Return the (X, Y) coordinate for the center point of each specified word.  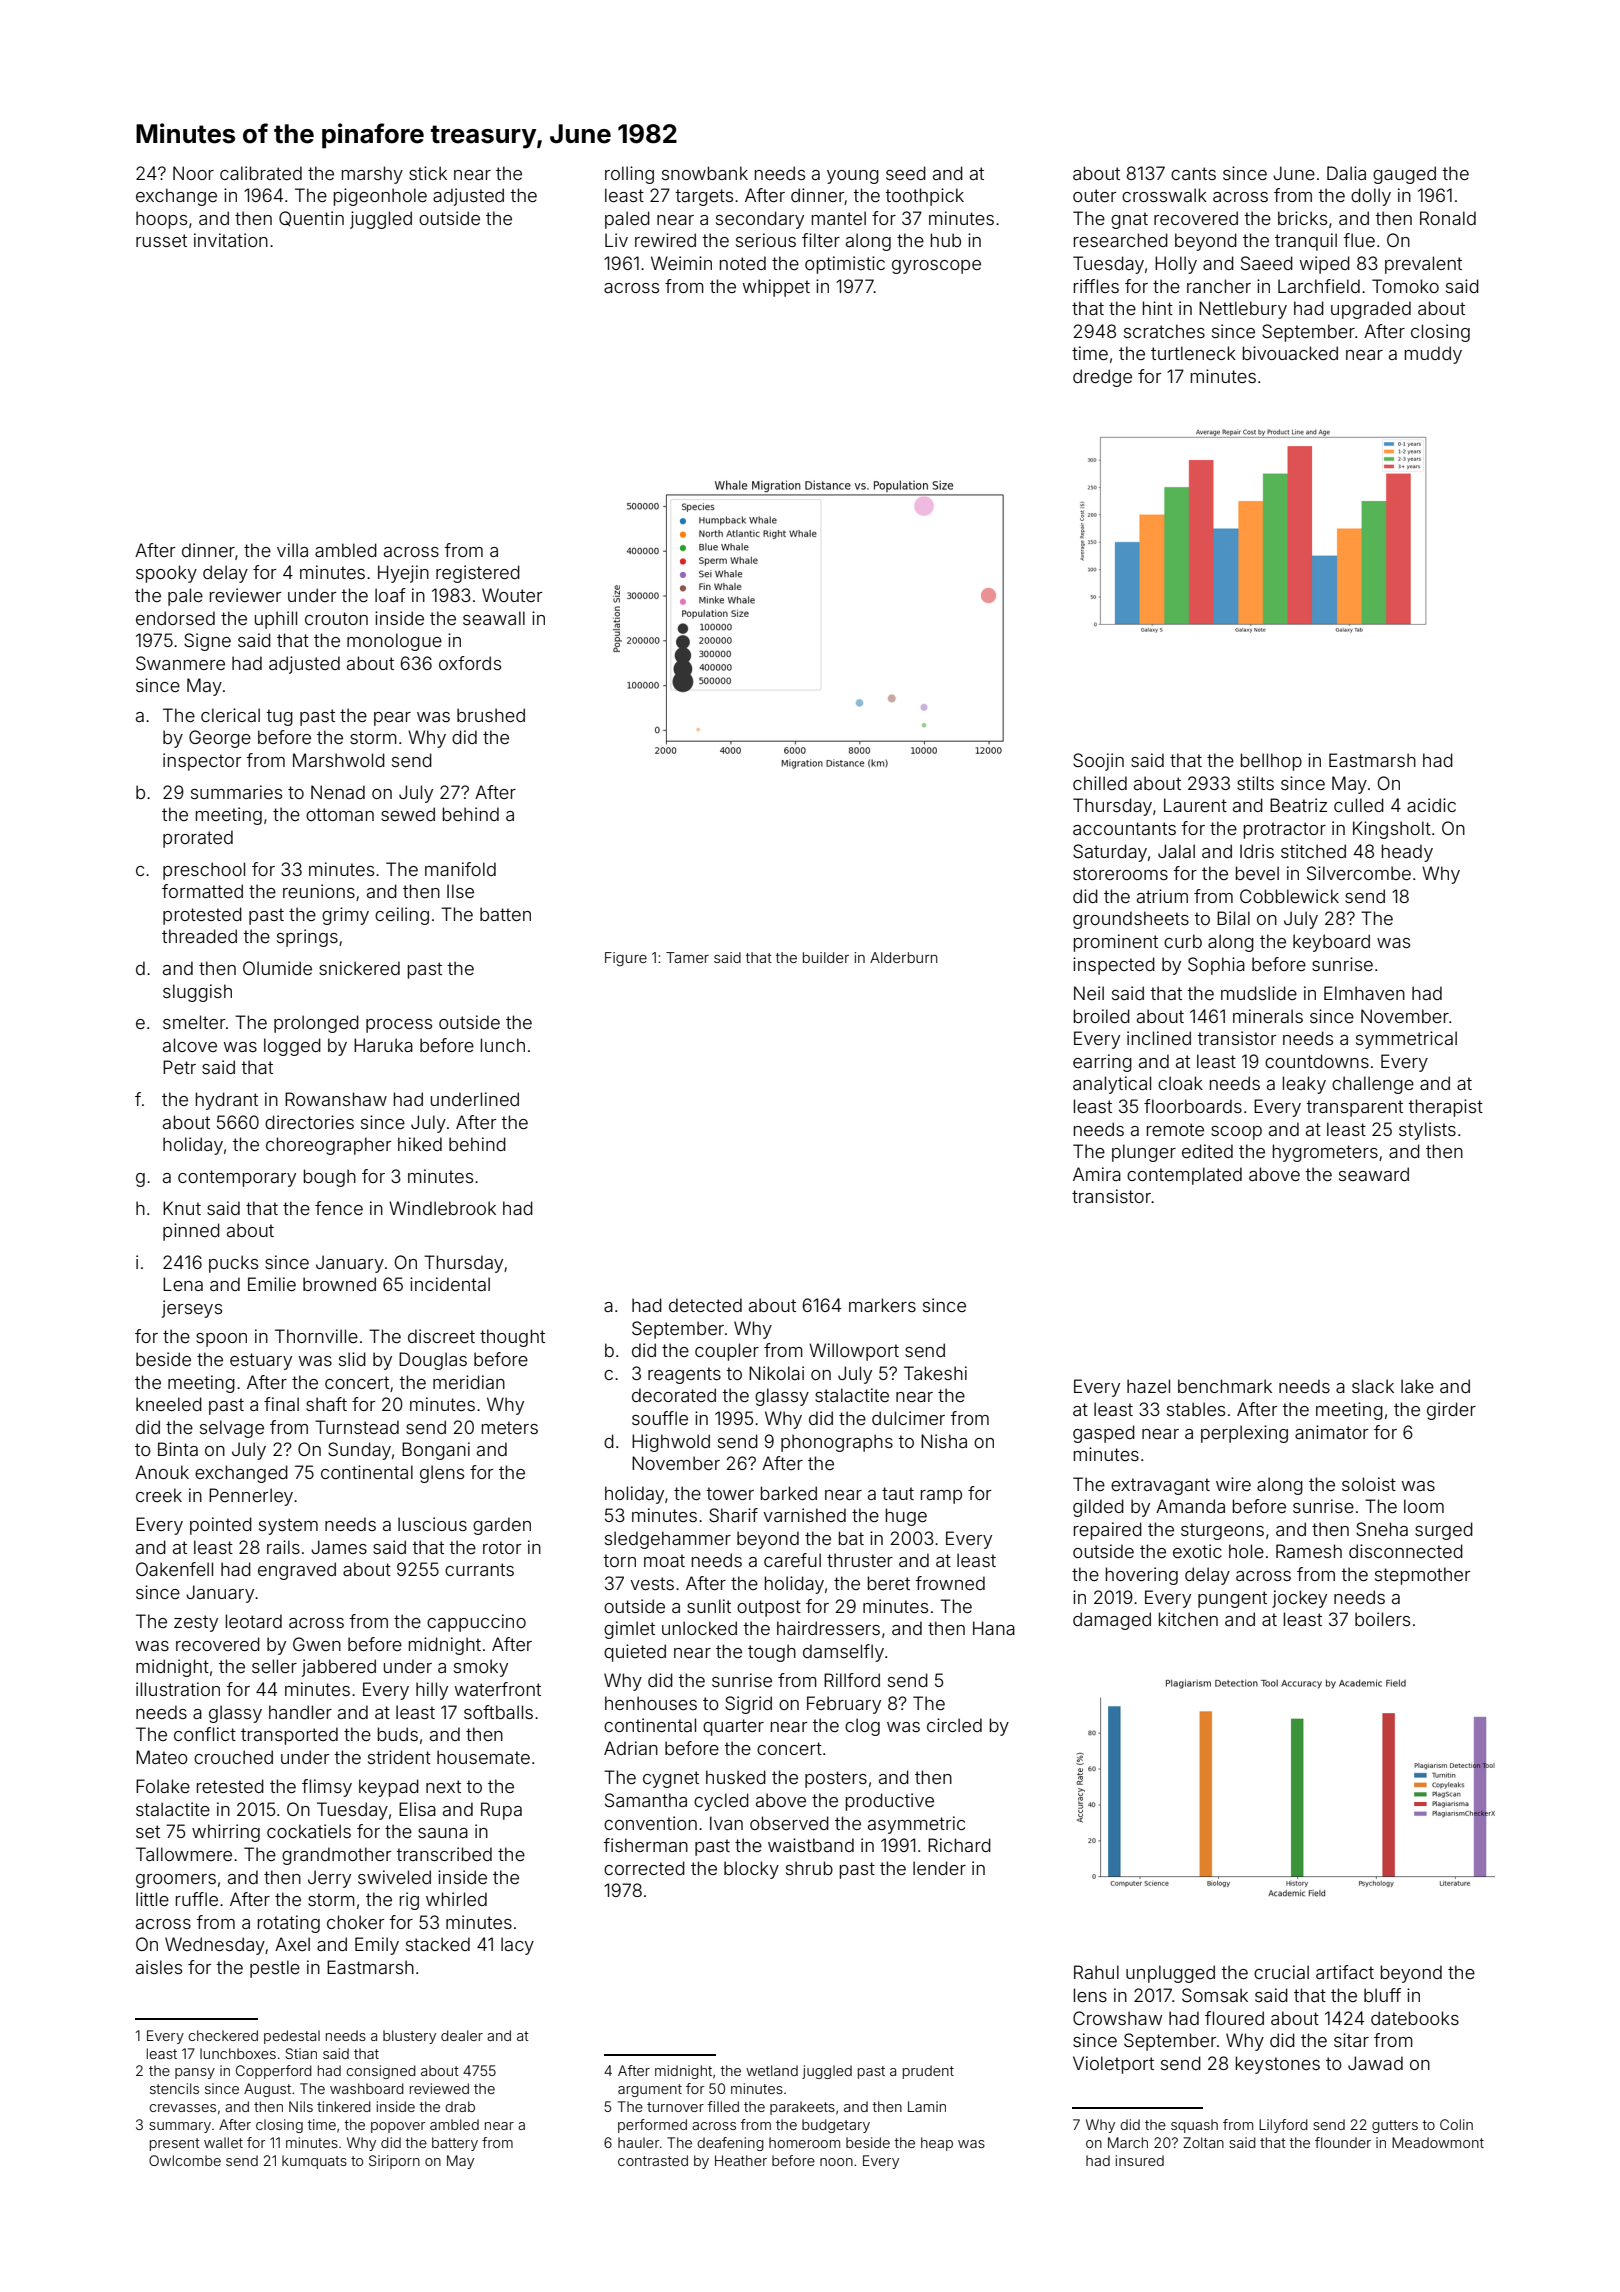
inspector (202, 762)
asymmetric (916, 1825)
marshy (372, 175)
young (853, 177)
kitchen (1188, 1619)
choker (356, 1922)
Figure (626, 959)
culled (1359, 805)
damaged (1112, 1621)
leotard (254, 1621)
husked (736, 1777)
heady (1407, 853)
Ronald (1448, 218)
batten (505, 914)
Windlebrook (442, 1208)
